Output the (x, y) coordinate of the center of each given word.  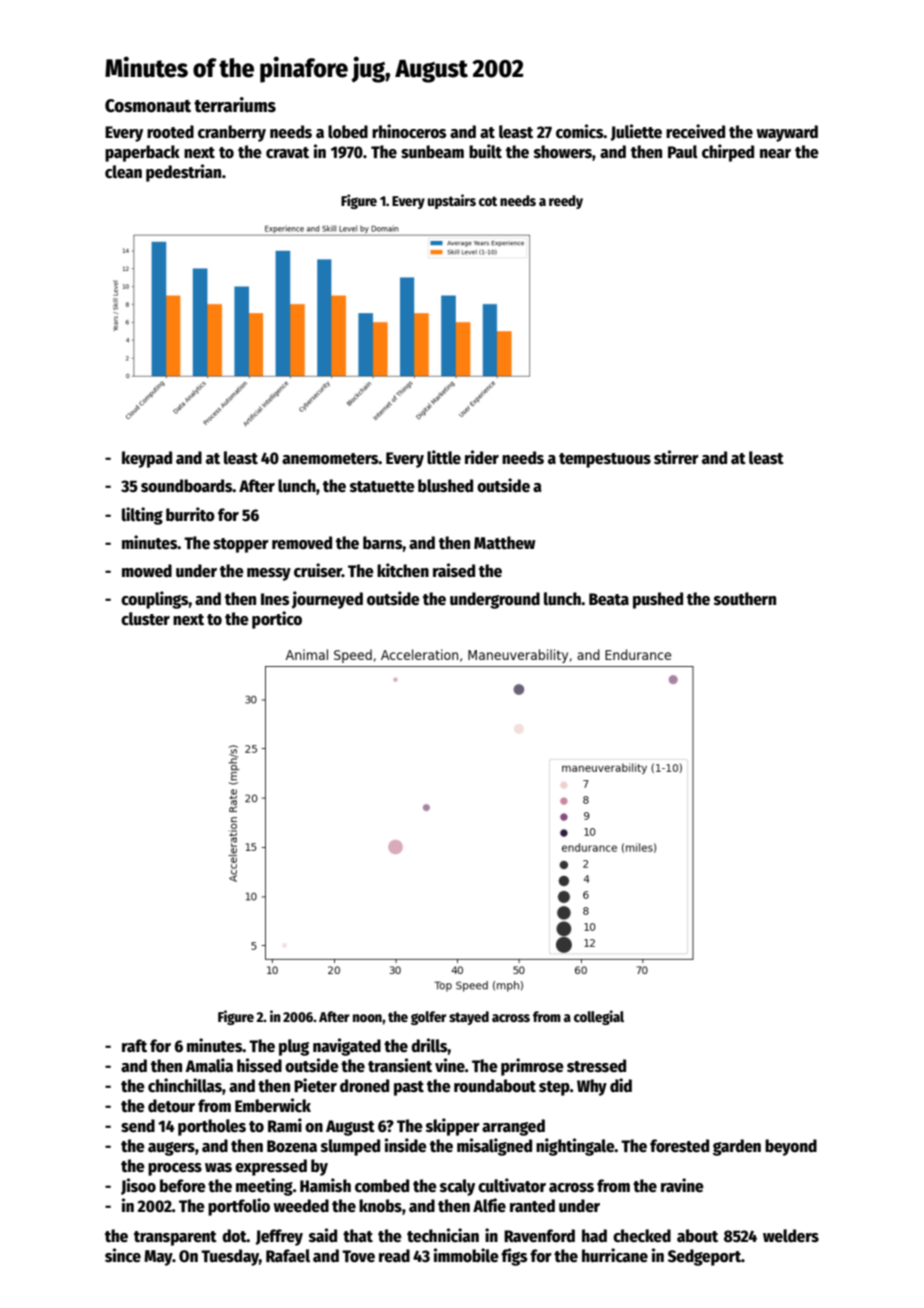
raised (454, 570)
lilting (142, 516)
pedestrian (183, 173)
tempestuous (605, 460)
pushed (658, 600)
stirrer (676, 457)
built (485, 151)
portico (277, 620)
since (123, 1255)
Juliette (636, 132)
